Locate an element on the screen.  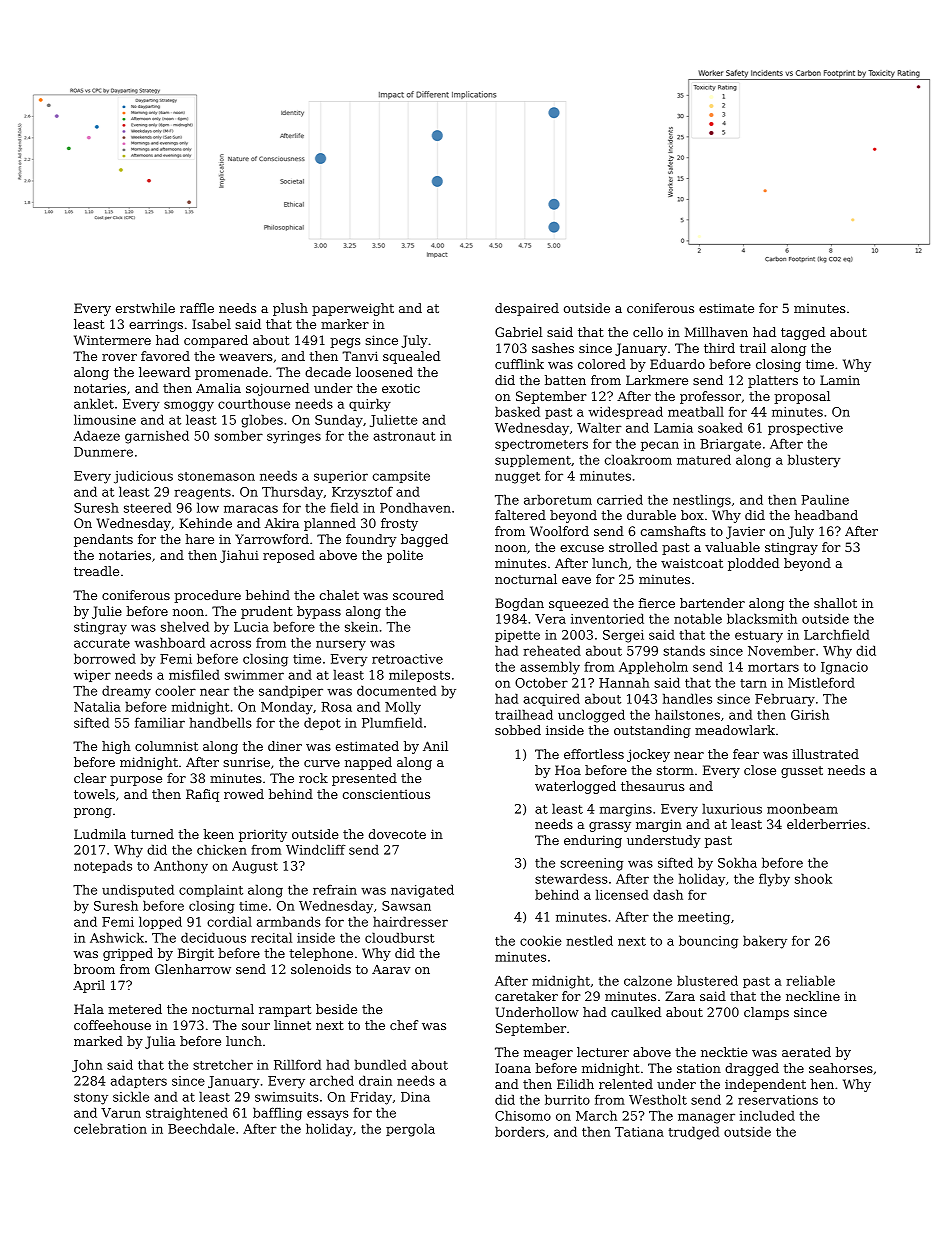
tagged is located at coordinates (803, 333).
